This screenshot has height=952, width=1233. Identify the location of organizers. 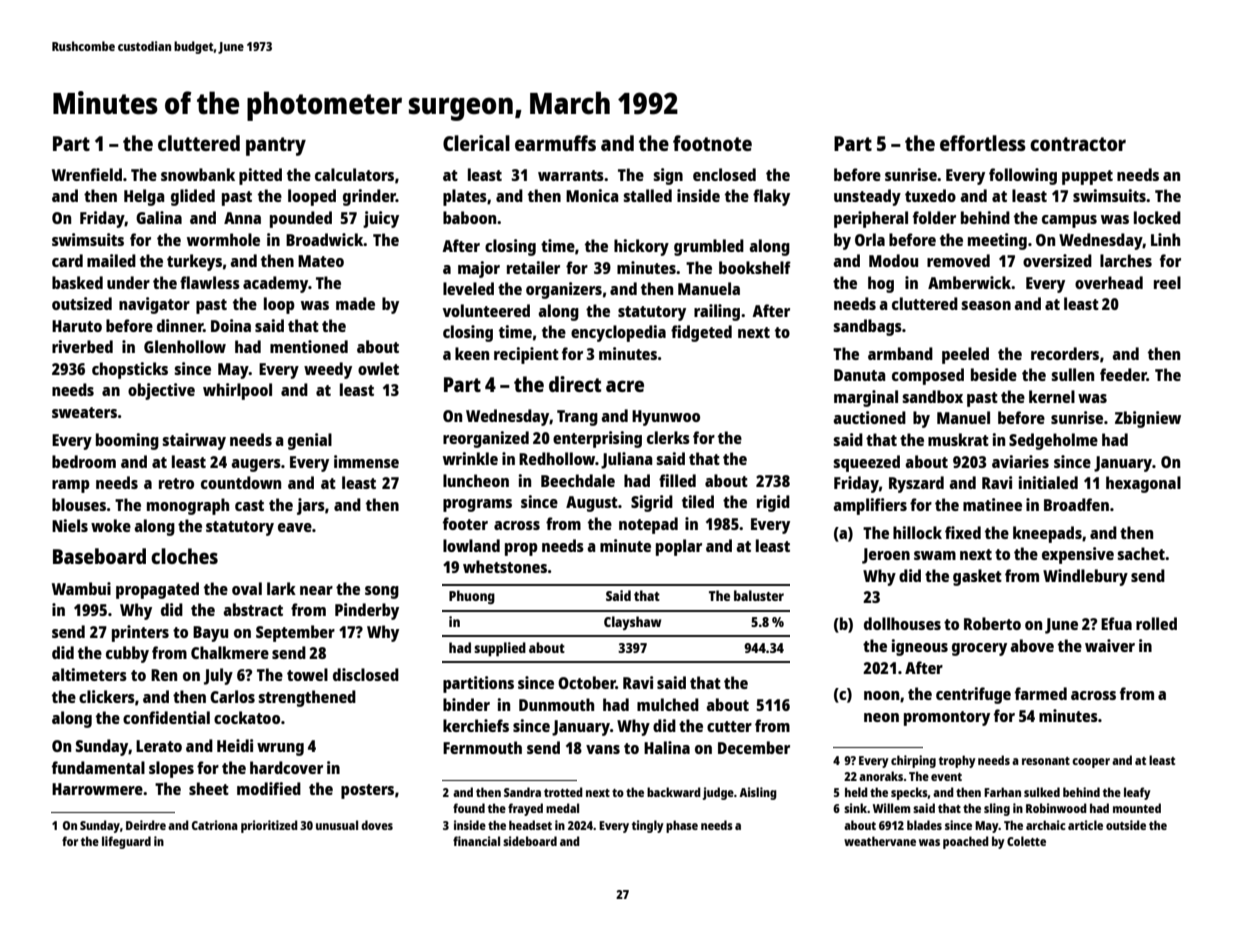
(564, 290).
